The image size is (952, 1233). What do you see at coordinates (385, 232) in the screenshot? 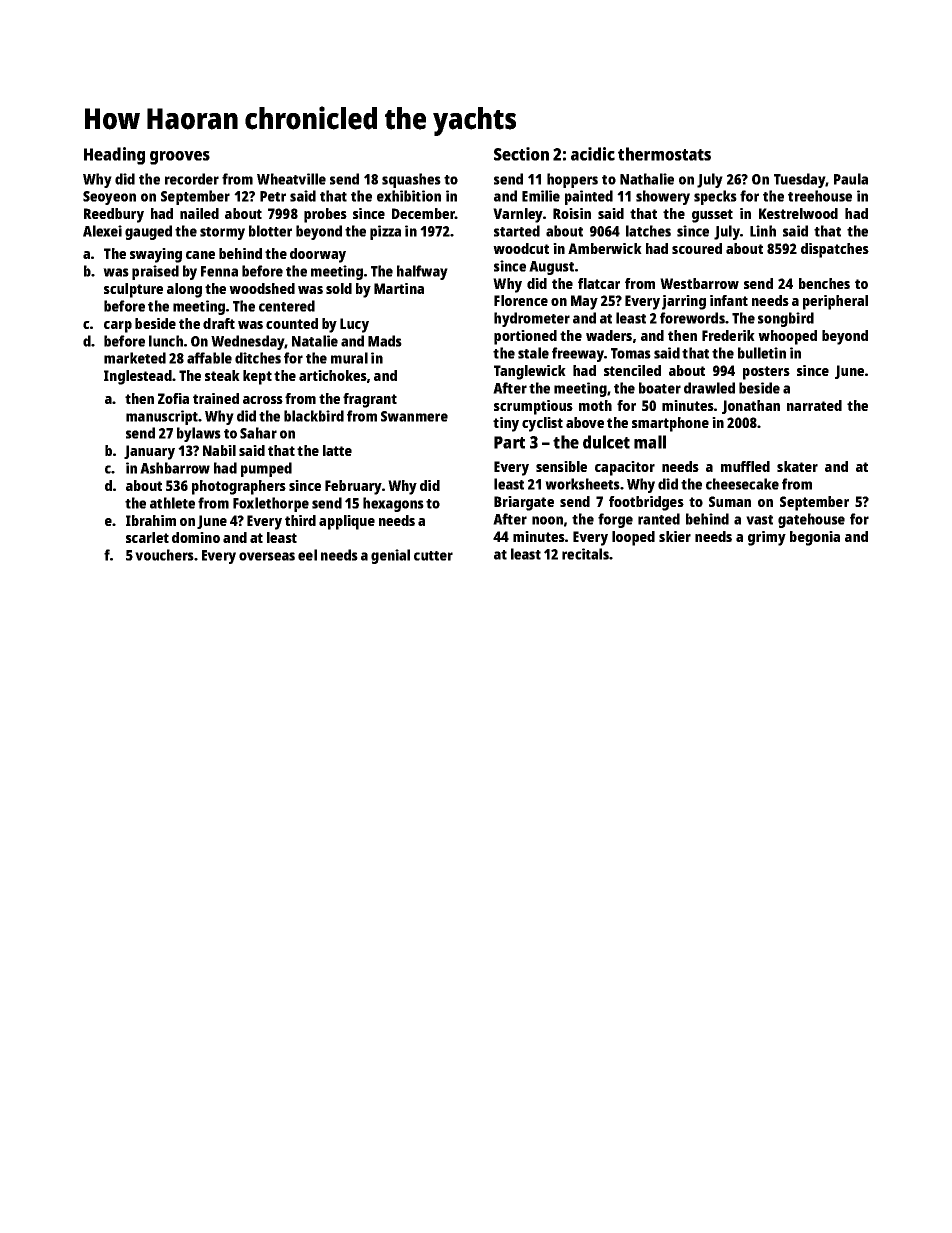
I see `pizza` at bounding box center [385, 232].
